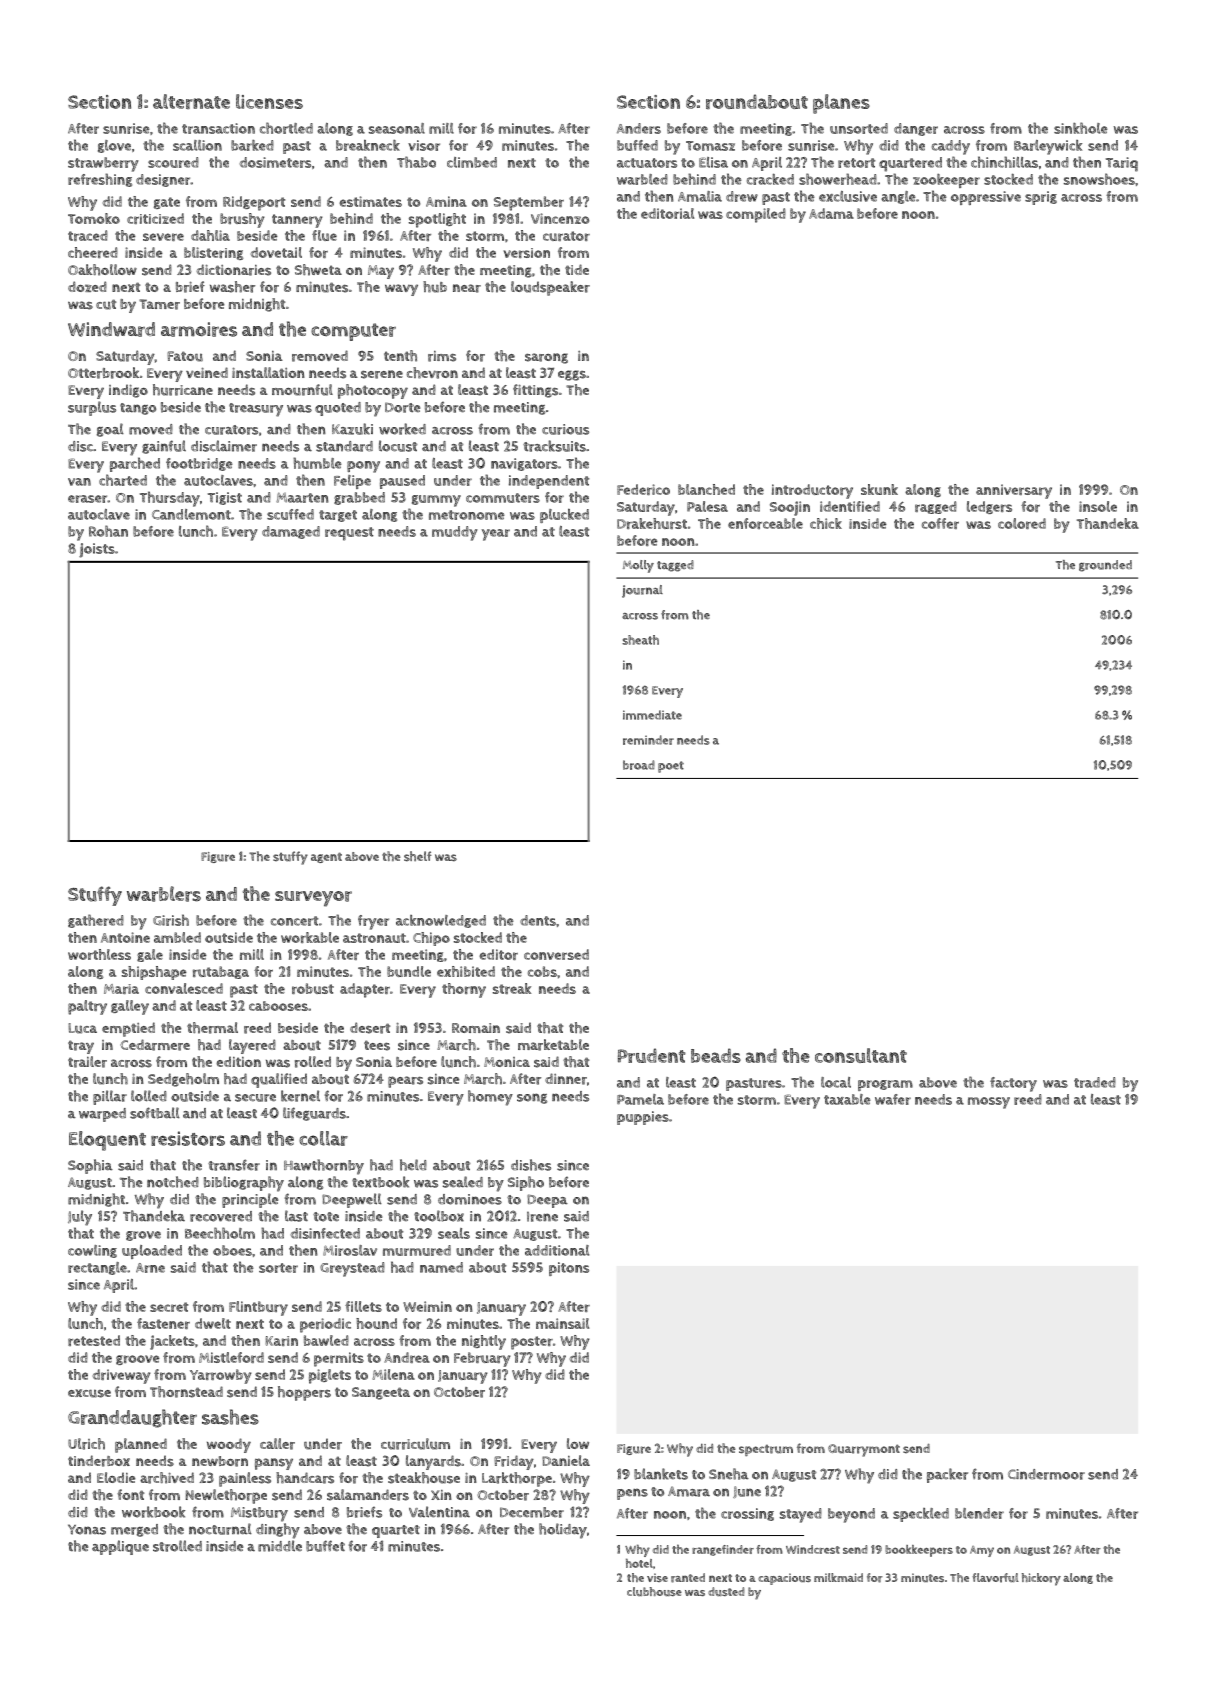 The height and width of the screenshot is (1706, 1206). What do you see at coordinates (472, 162) in the screenshot?
I see `climbed` at bounding box center [472, 162].
